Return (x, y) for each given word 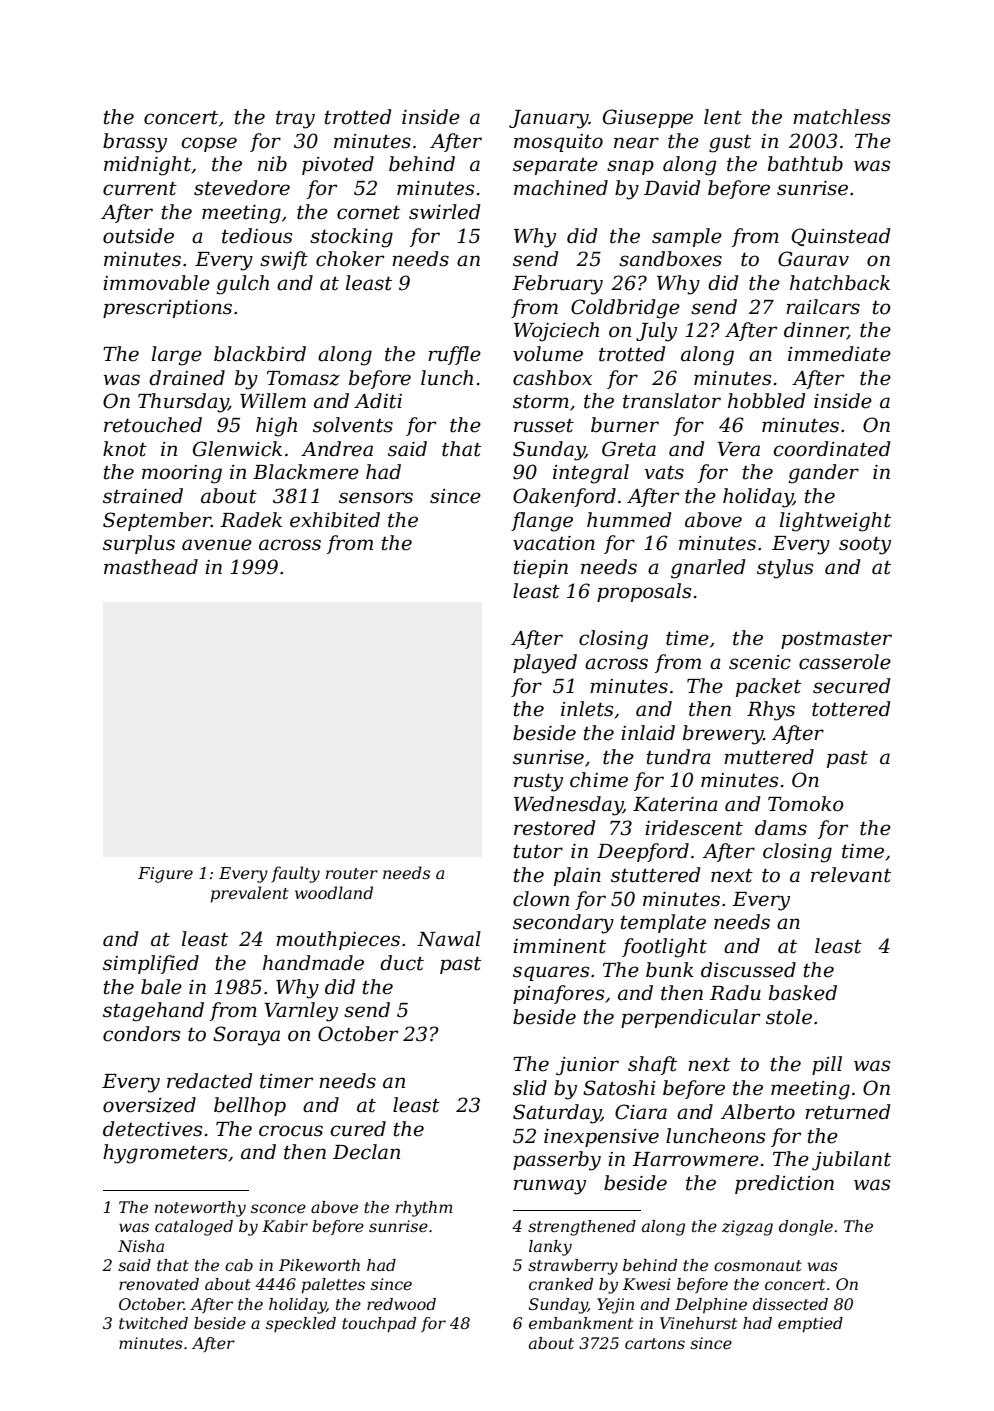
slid (530, 1088)
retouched (153, 425)
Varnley (301, 1012)
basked (803, 993)
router (352, 873)
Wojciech (556, 332)
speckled (301, 1325)
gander (824, 474)
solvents (353, 425)
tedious (257, 236)
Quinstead (841, 237)
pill (827, 1065)
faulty (295, 874)
